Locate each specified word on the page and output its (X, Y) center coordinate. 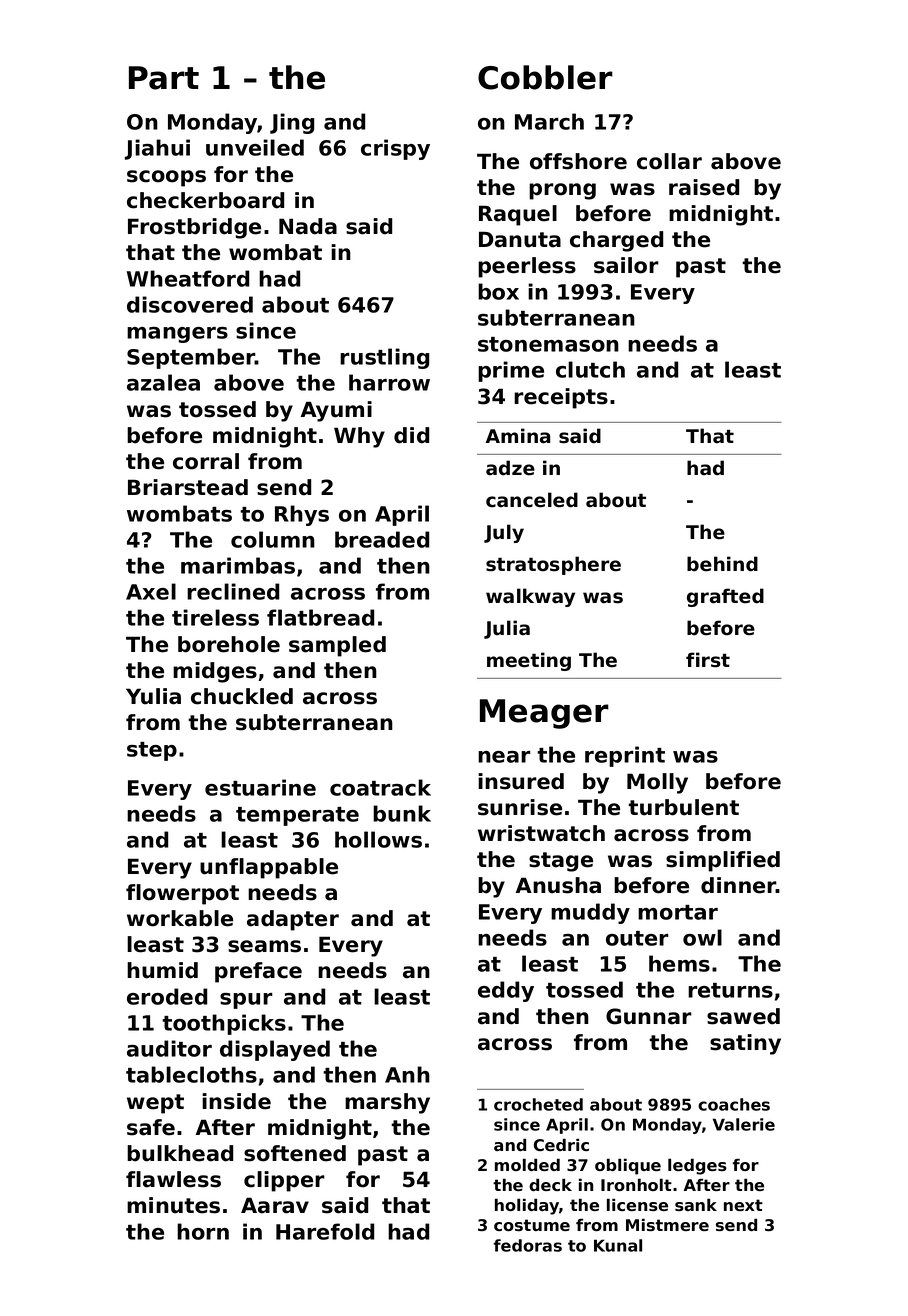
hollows (378, 839)
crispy (395, 149)
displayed (275, 1050)
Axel (151, 591)
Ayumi (336, 411)
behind (722, 564)
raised (704, 187)
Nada (308, 226)
